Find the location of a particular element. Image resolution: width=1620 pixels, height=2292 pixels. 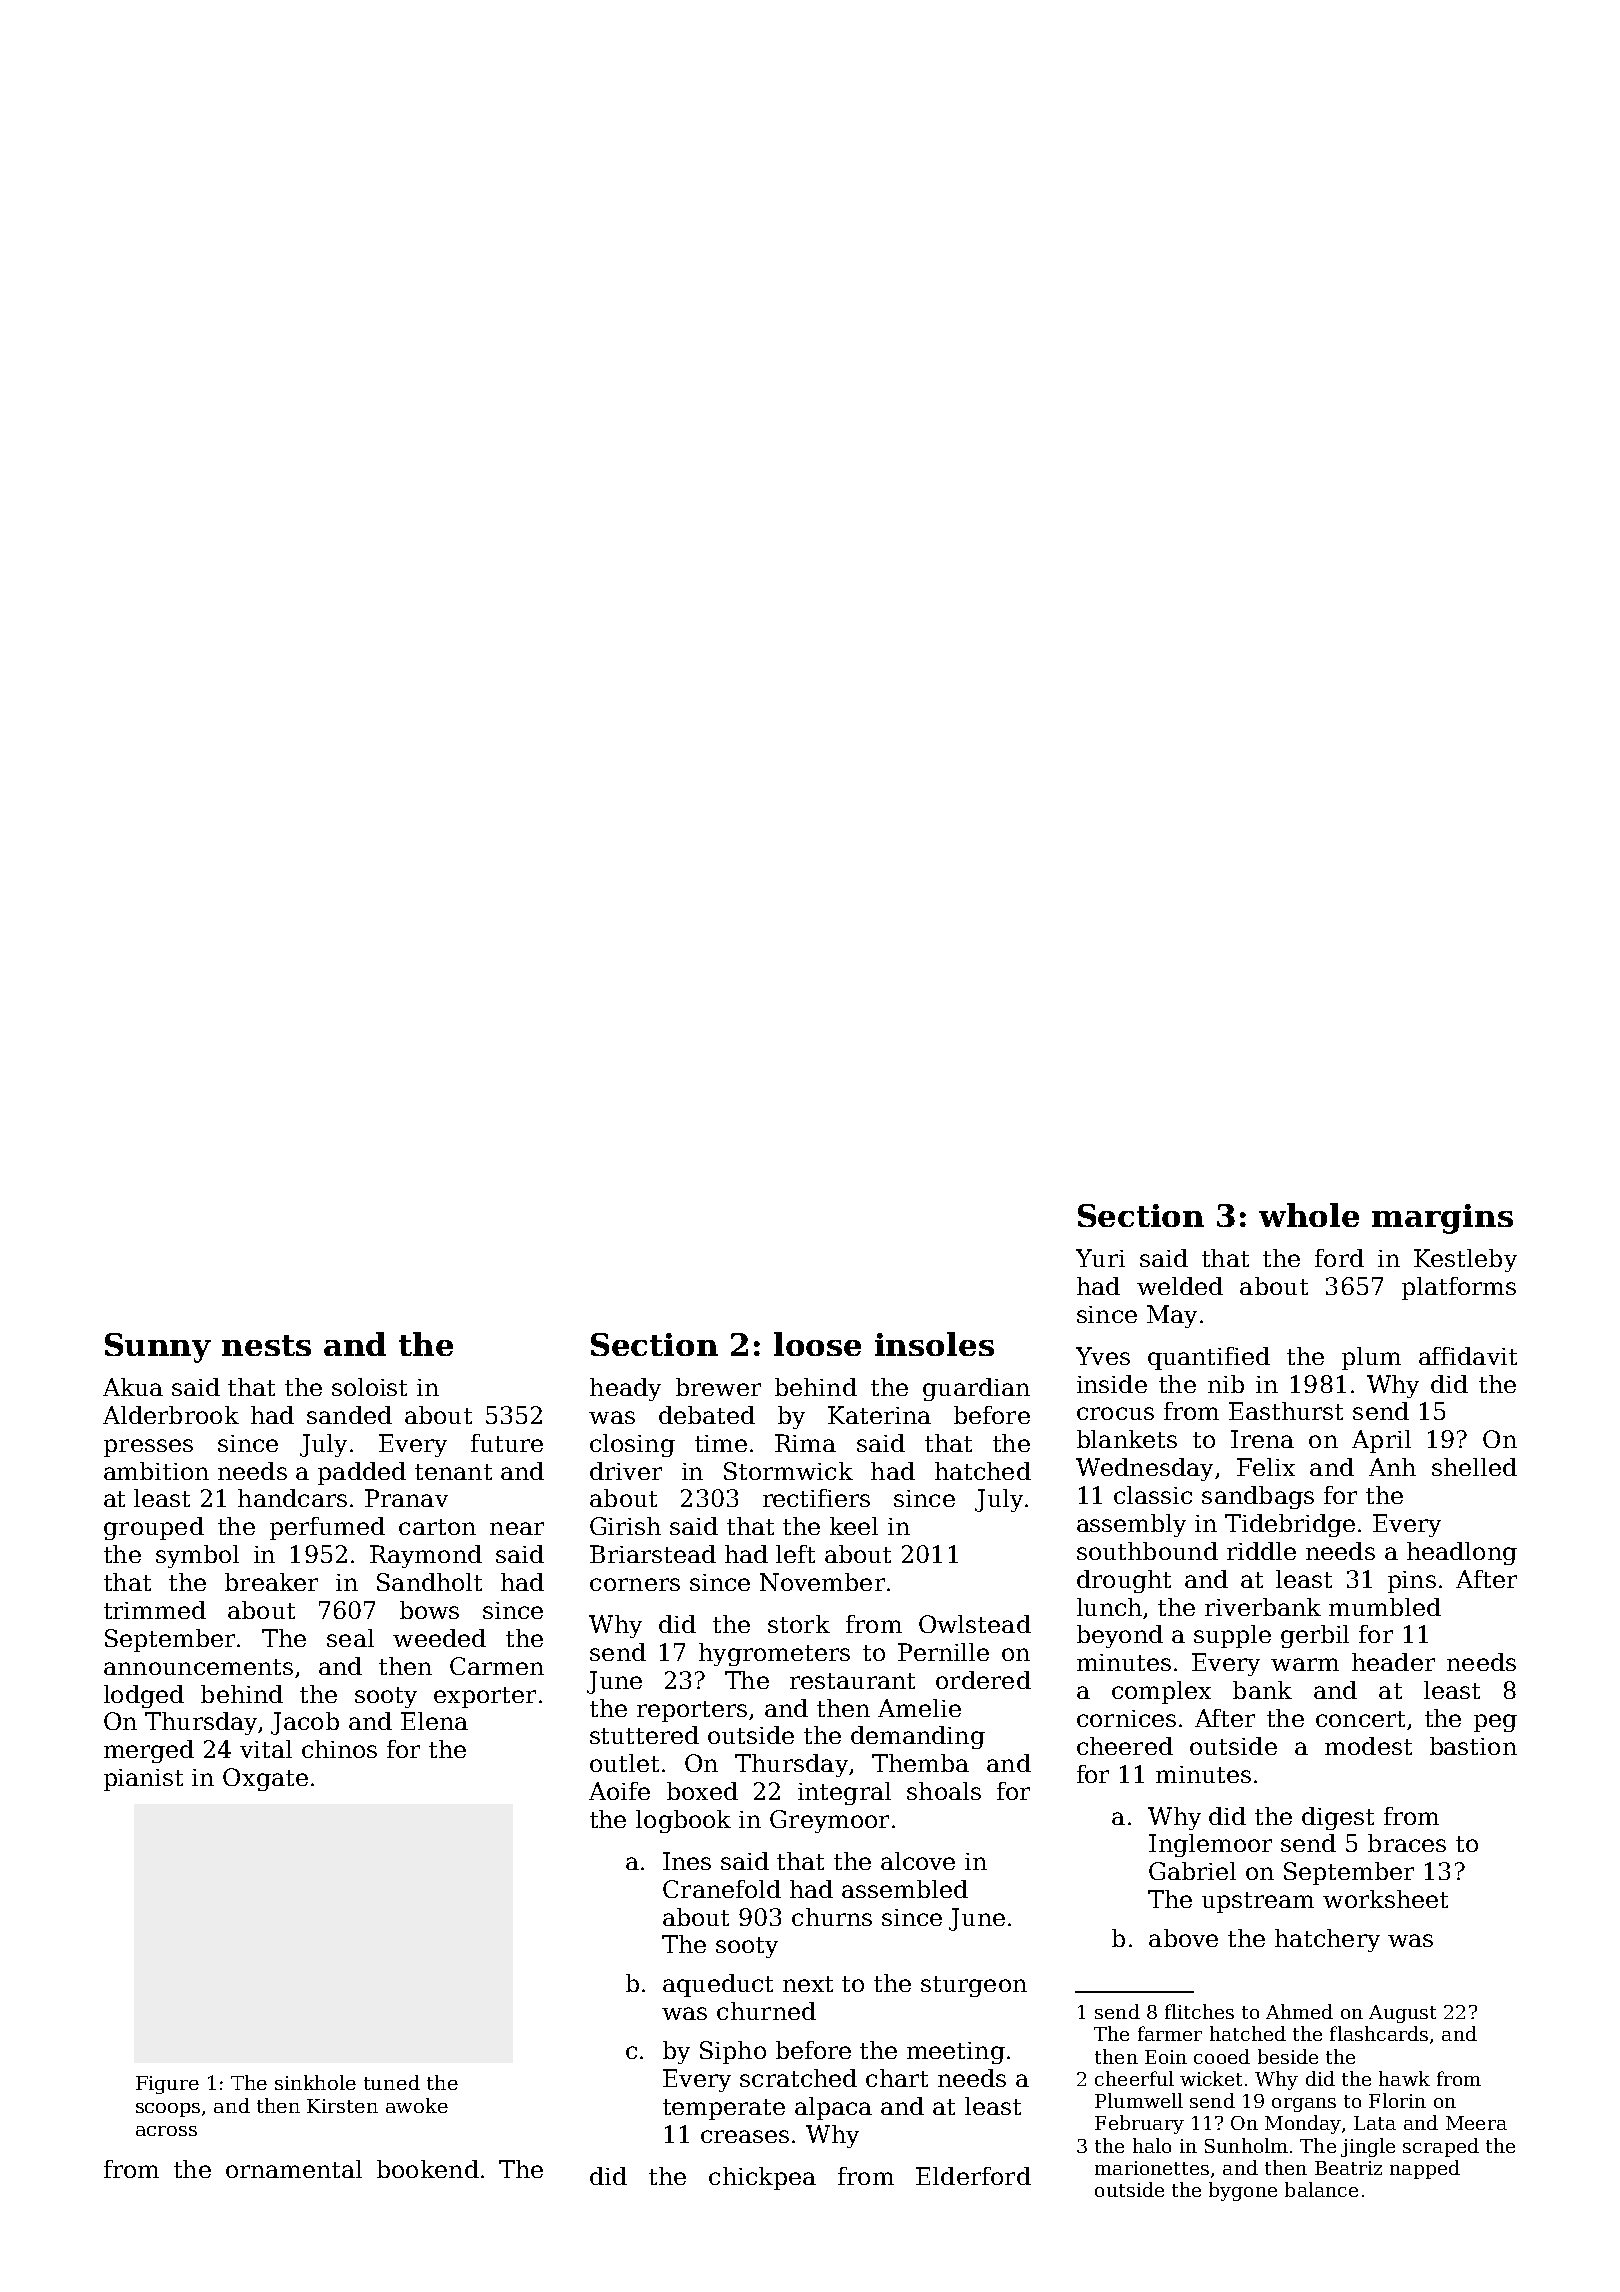

digest is located at coordinates (1338, 1818).
